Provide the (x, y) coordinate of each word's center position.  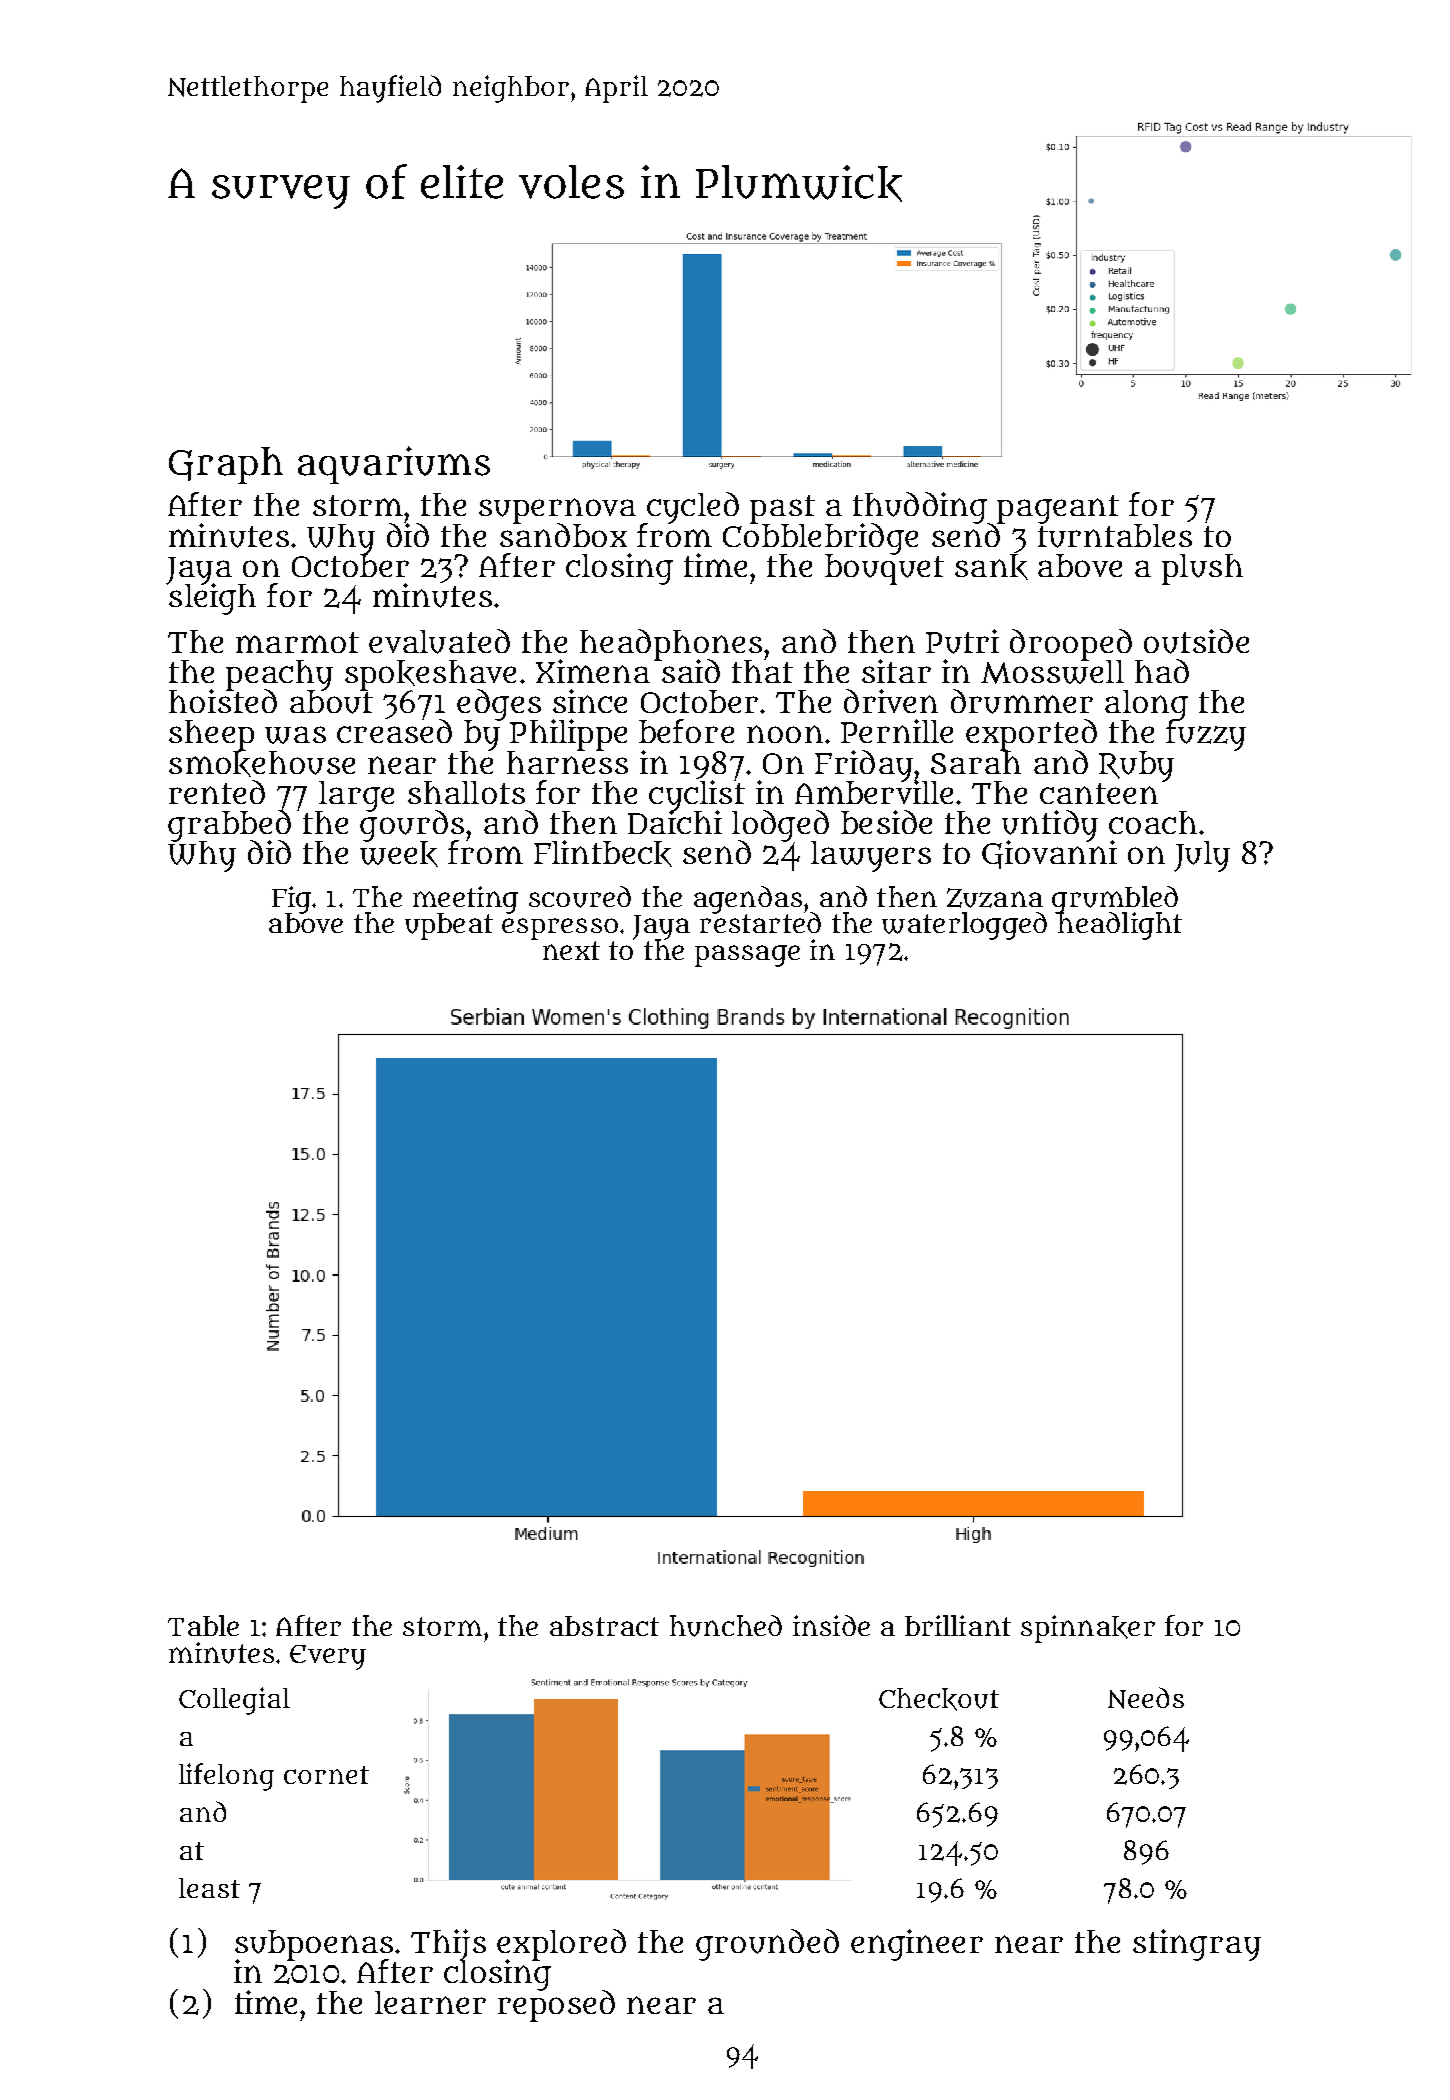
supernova (557, 510)
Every (328, 1657)
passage (747, 956)
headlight (1119, 926)
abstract (604, 1626)
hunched (726, 1626)
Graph (226, 465)
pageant (1058, 509)
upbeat (449, 926)
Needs (1146, 1698)
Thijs (448, 1944)
